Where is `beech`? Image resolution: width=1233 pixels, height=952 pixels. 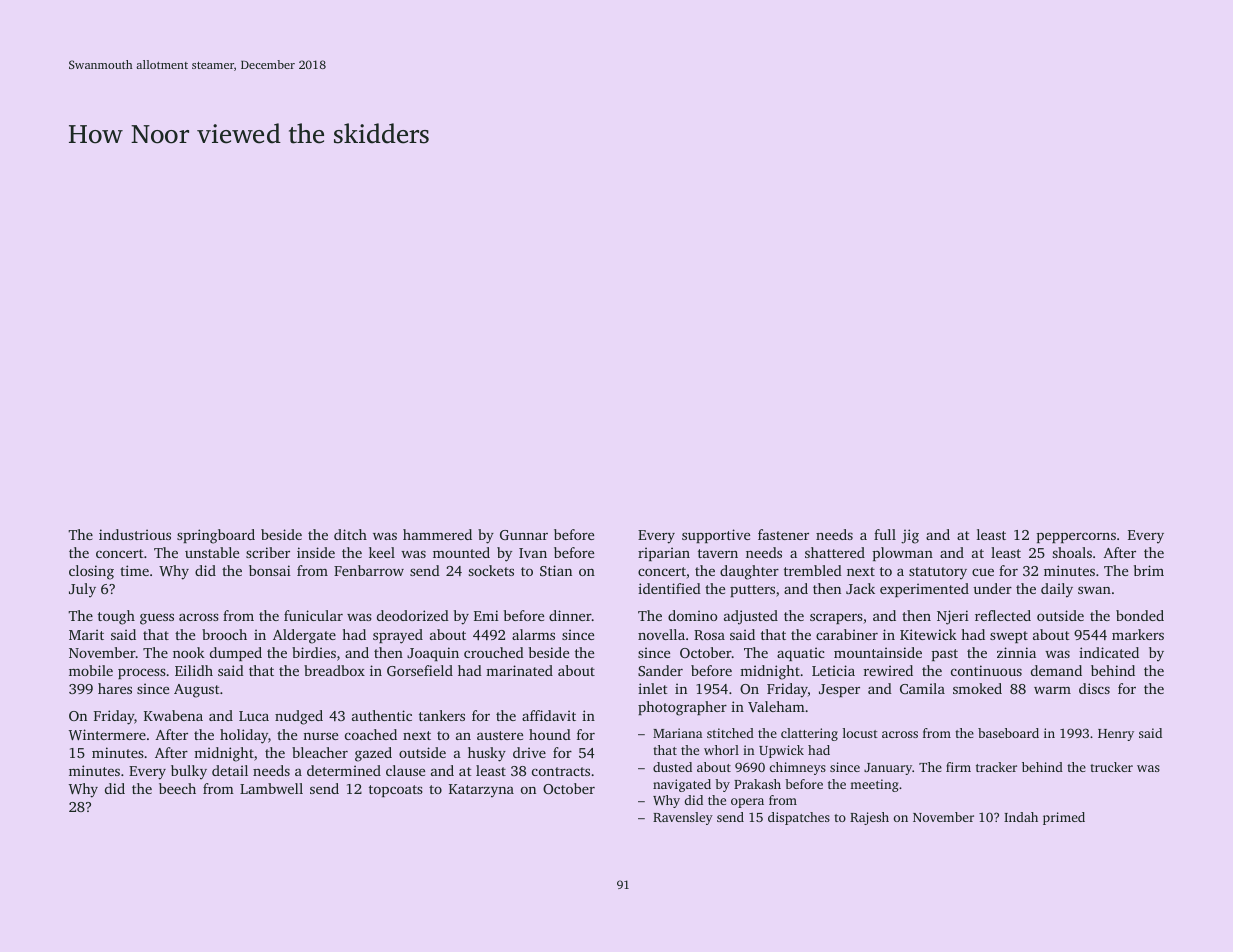
beech is located at coordinates (177, 788).
